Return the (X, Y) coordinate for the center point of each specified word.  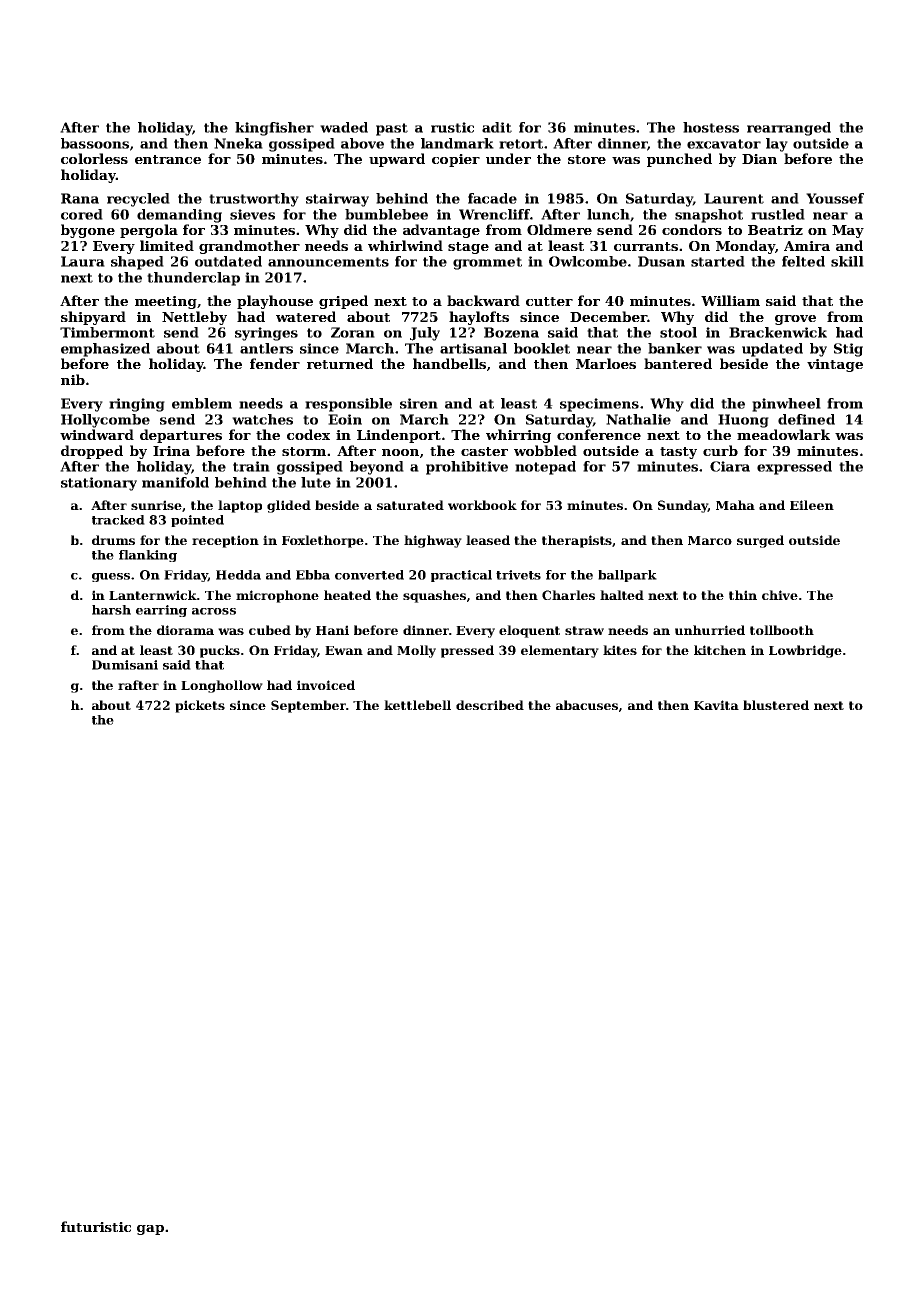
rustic (452, 127)
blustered (776, 705)
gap (150, 1230)
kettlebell (417, 705)
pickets (200, 706)
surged (760, 541)
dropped (92, 452)
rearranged (789, 129)
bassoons (95, 143)
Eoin (345, 419)
